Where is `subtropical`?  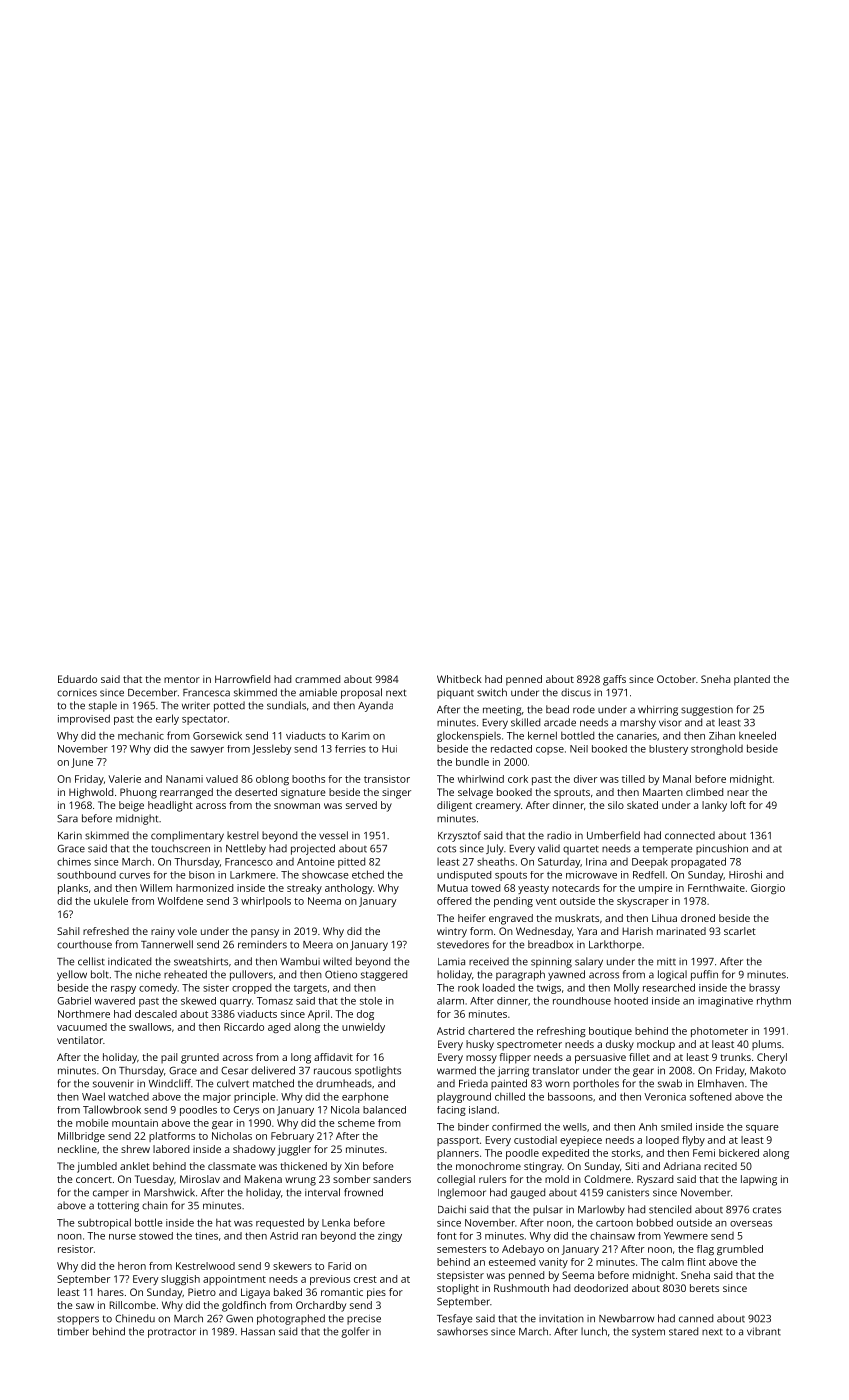 subtropical is located at coordinates (104, 1223).
